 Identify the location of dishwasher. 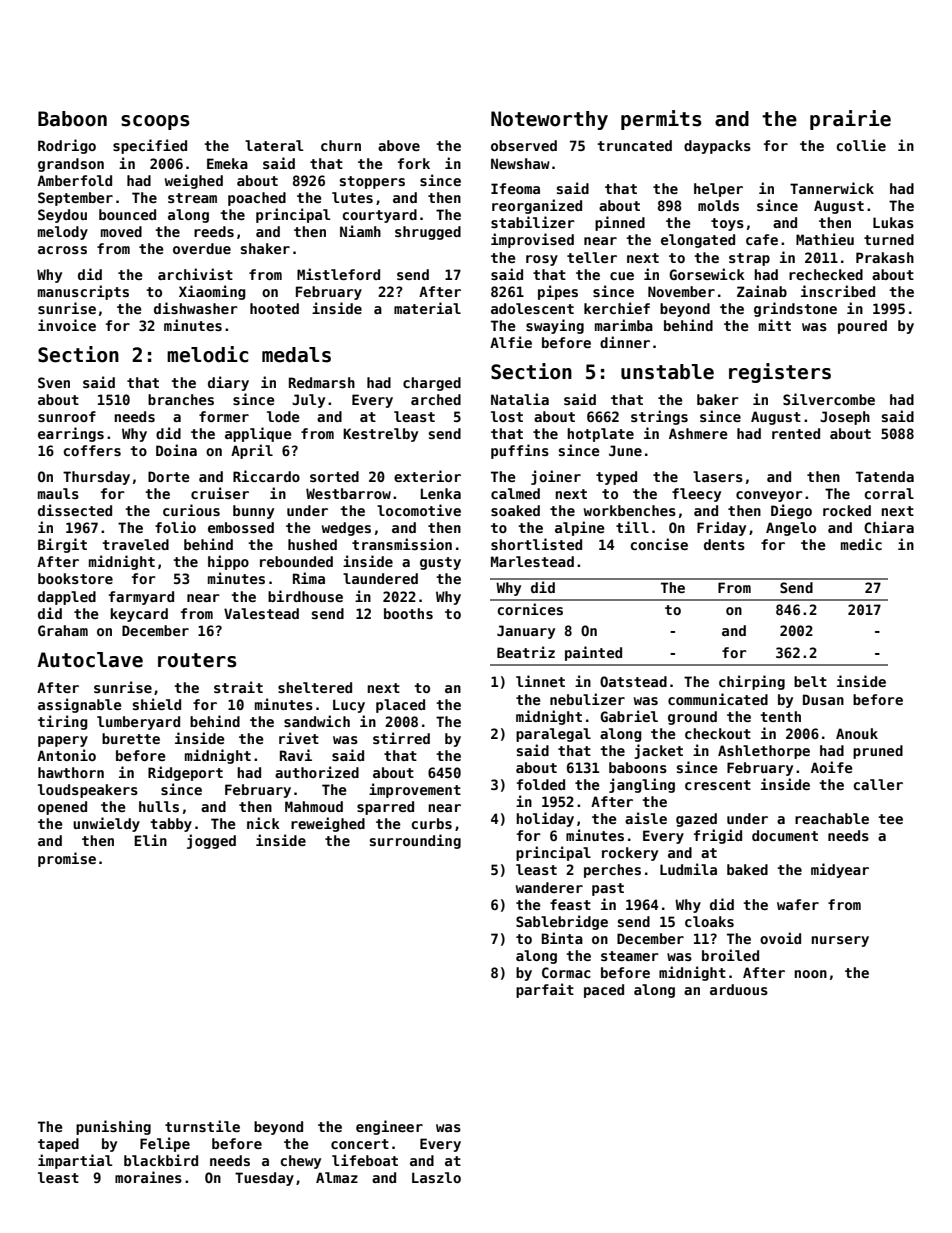
(196, 308).
